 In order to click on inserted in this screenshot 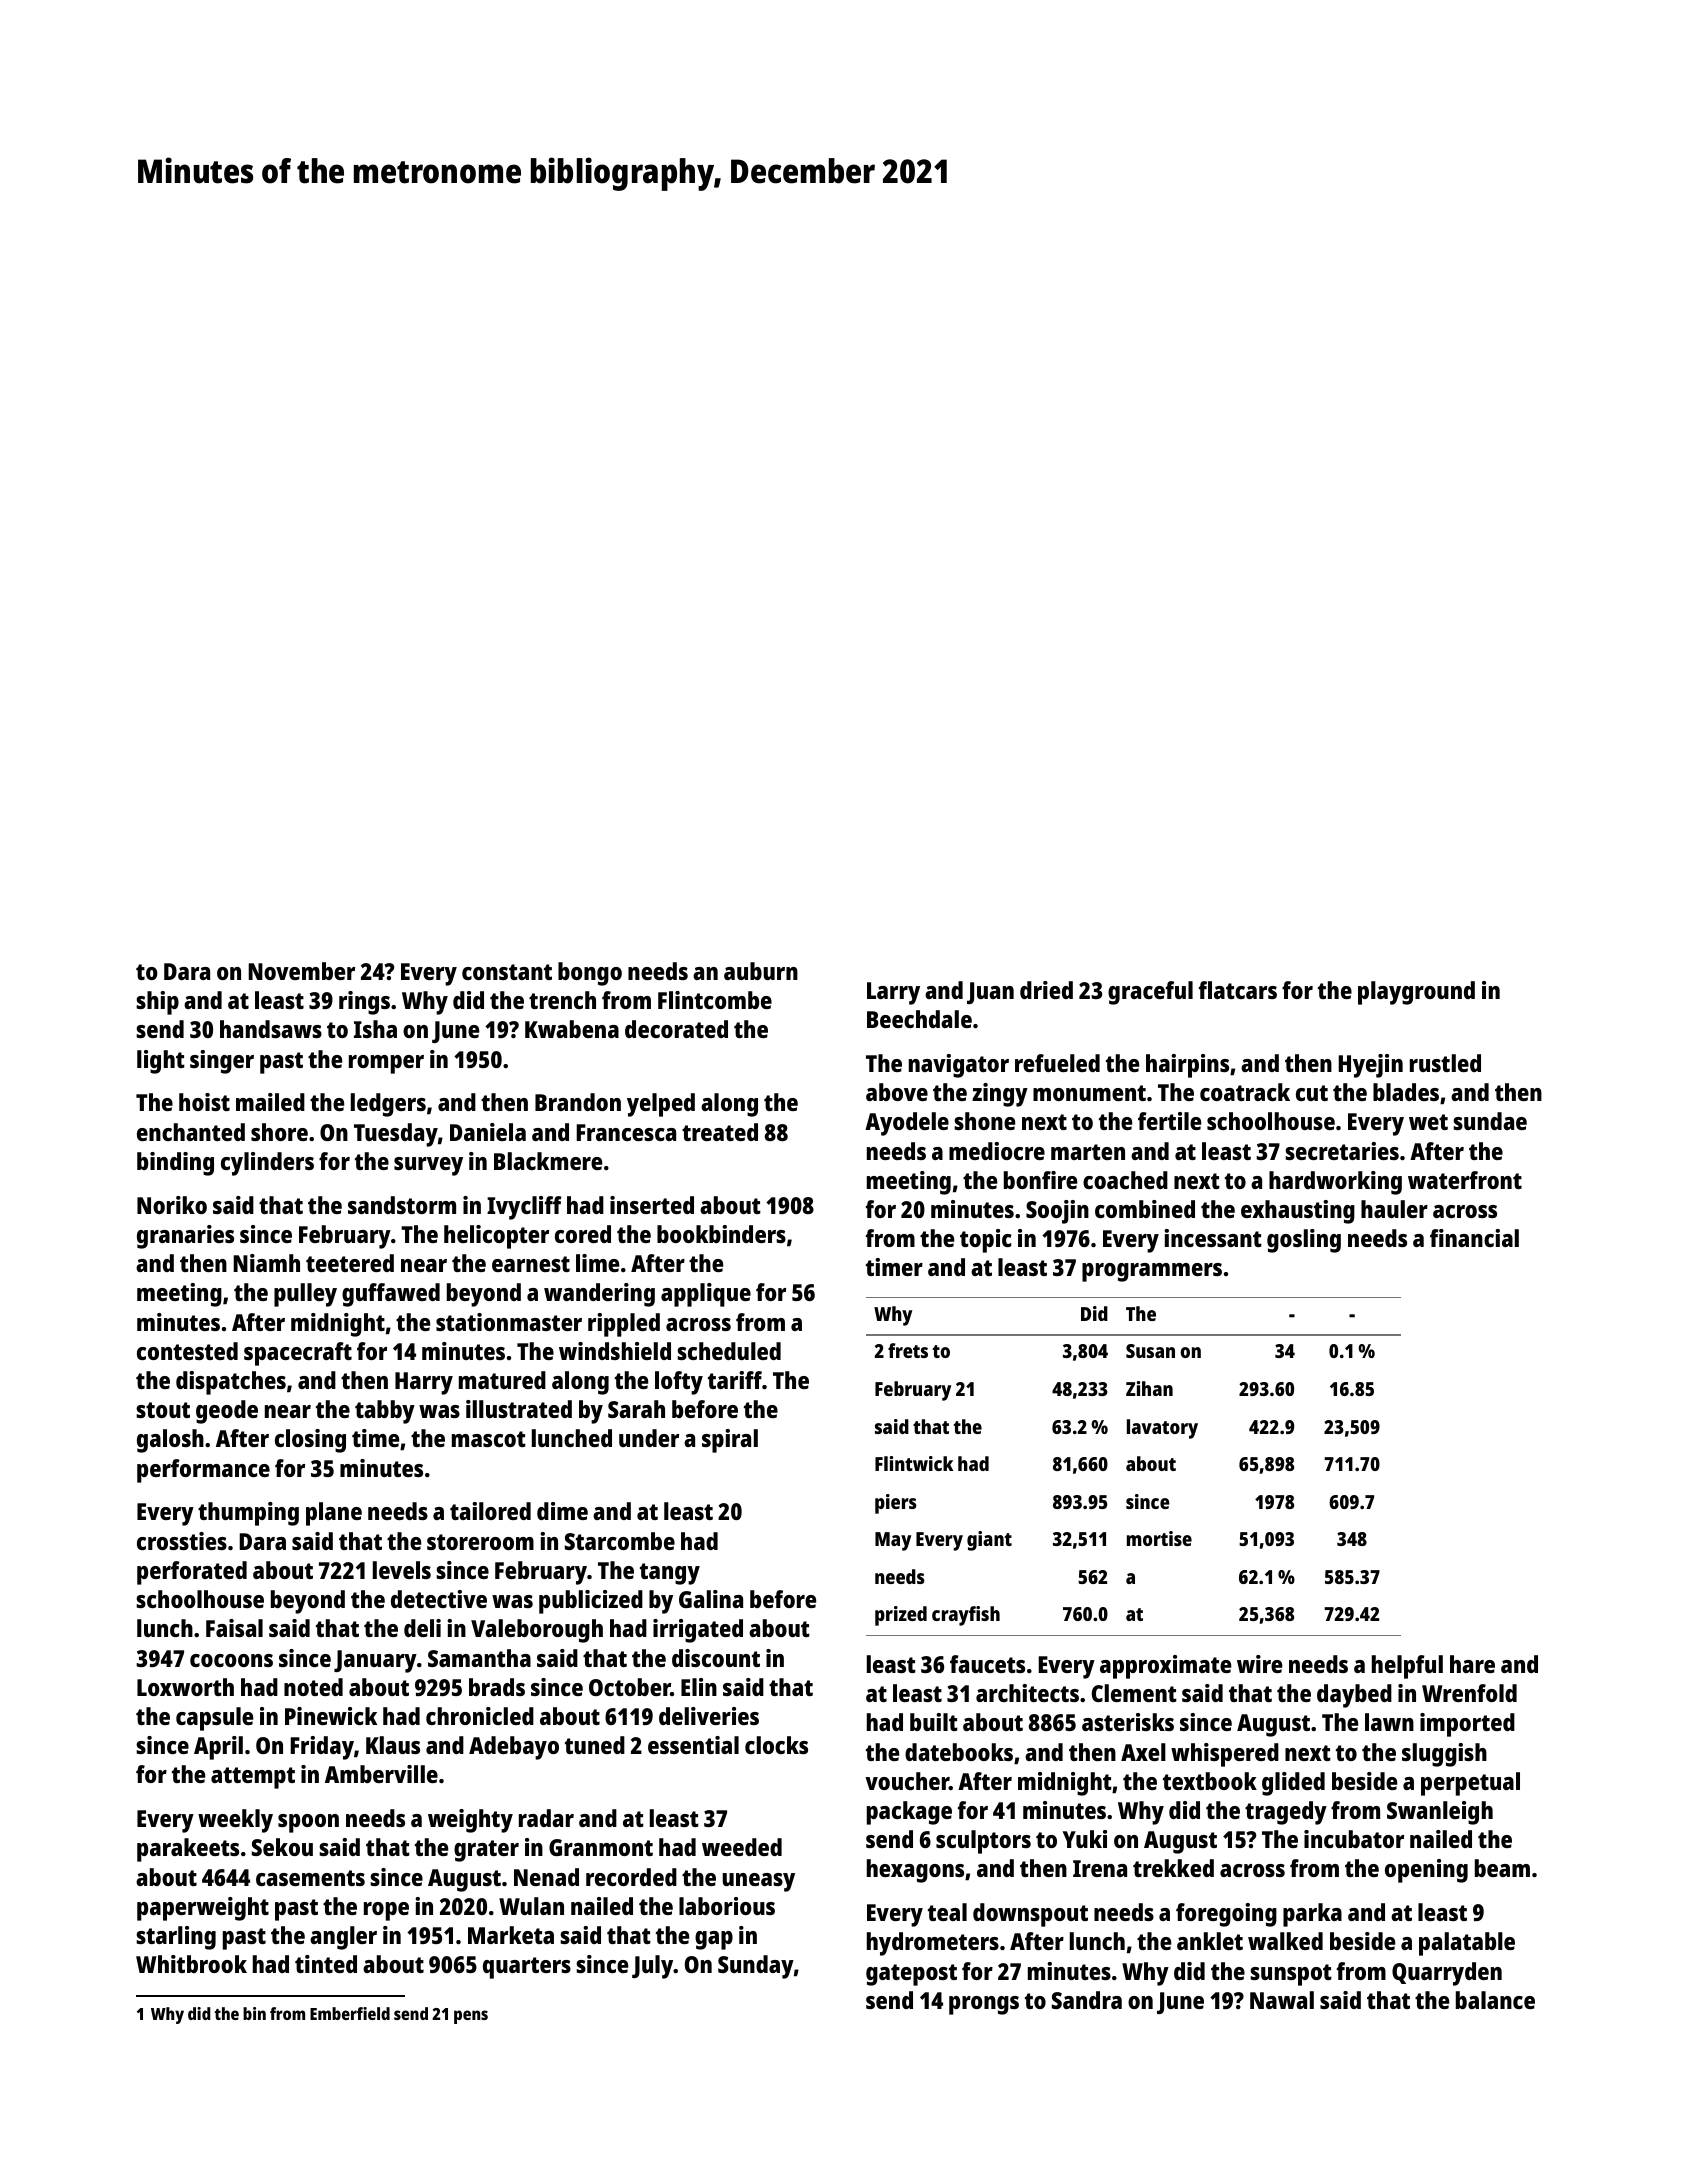, I will do `click(652, 1205)`.
